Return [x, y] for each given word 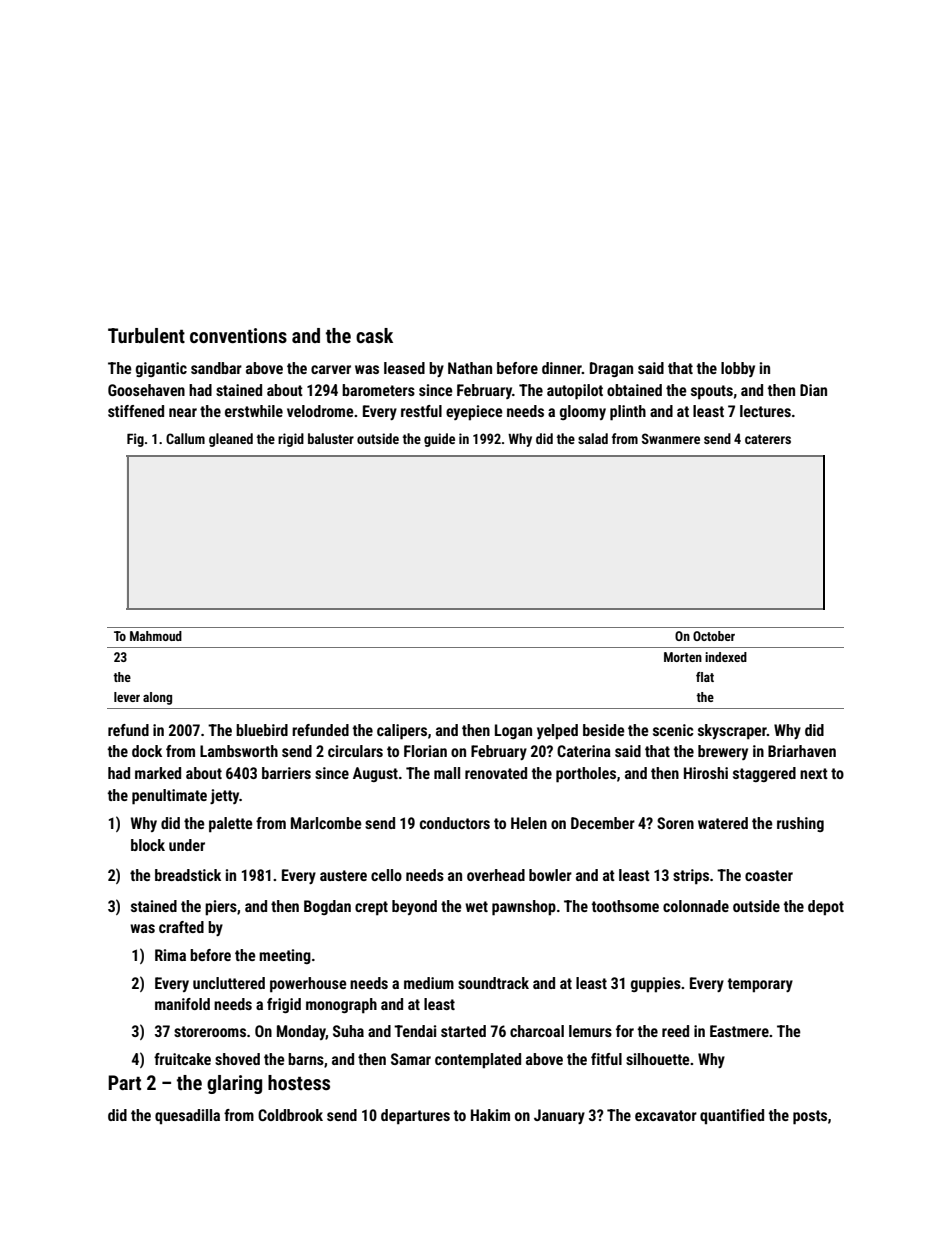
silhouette [658, 1059]
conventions [238, 335]
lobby [738, 369]
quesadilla [187, 1116]
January [559, 1116]
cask [374, 335]
